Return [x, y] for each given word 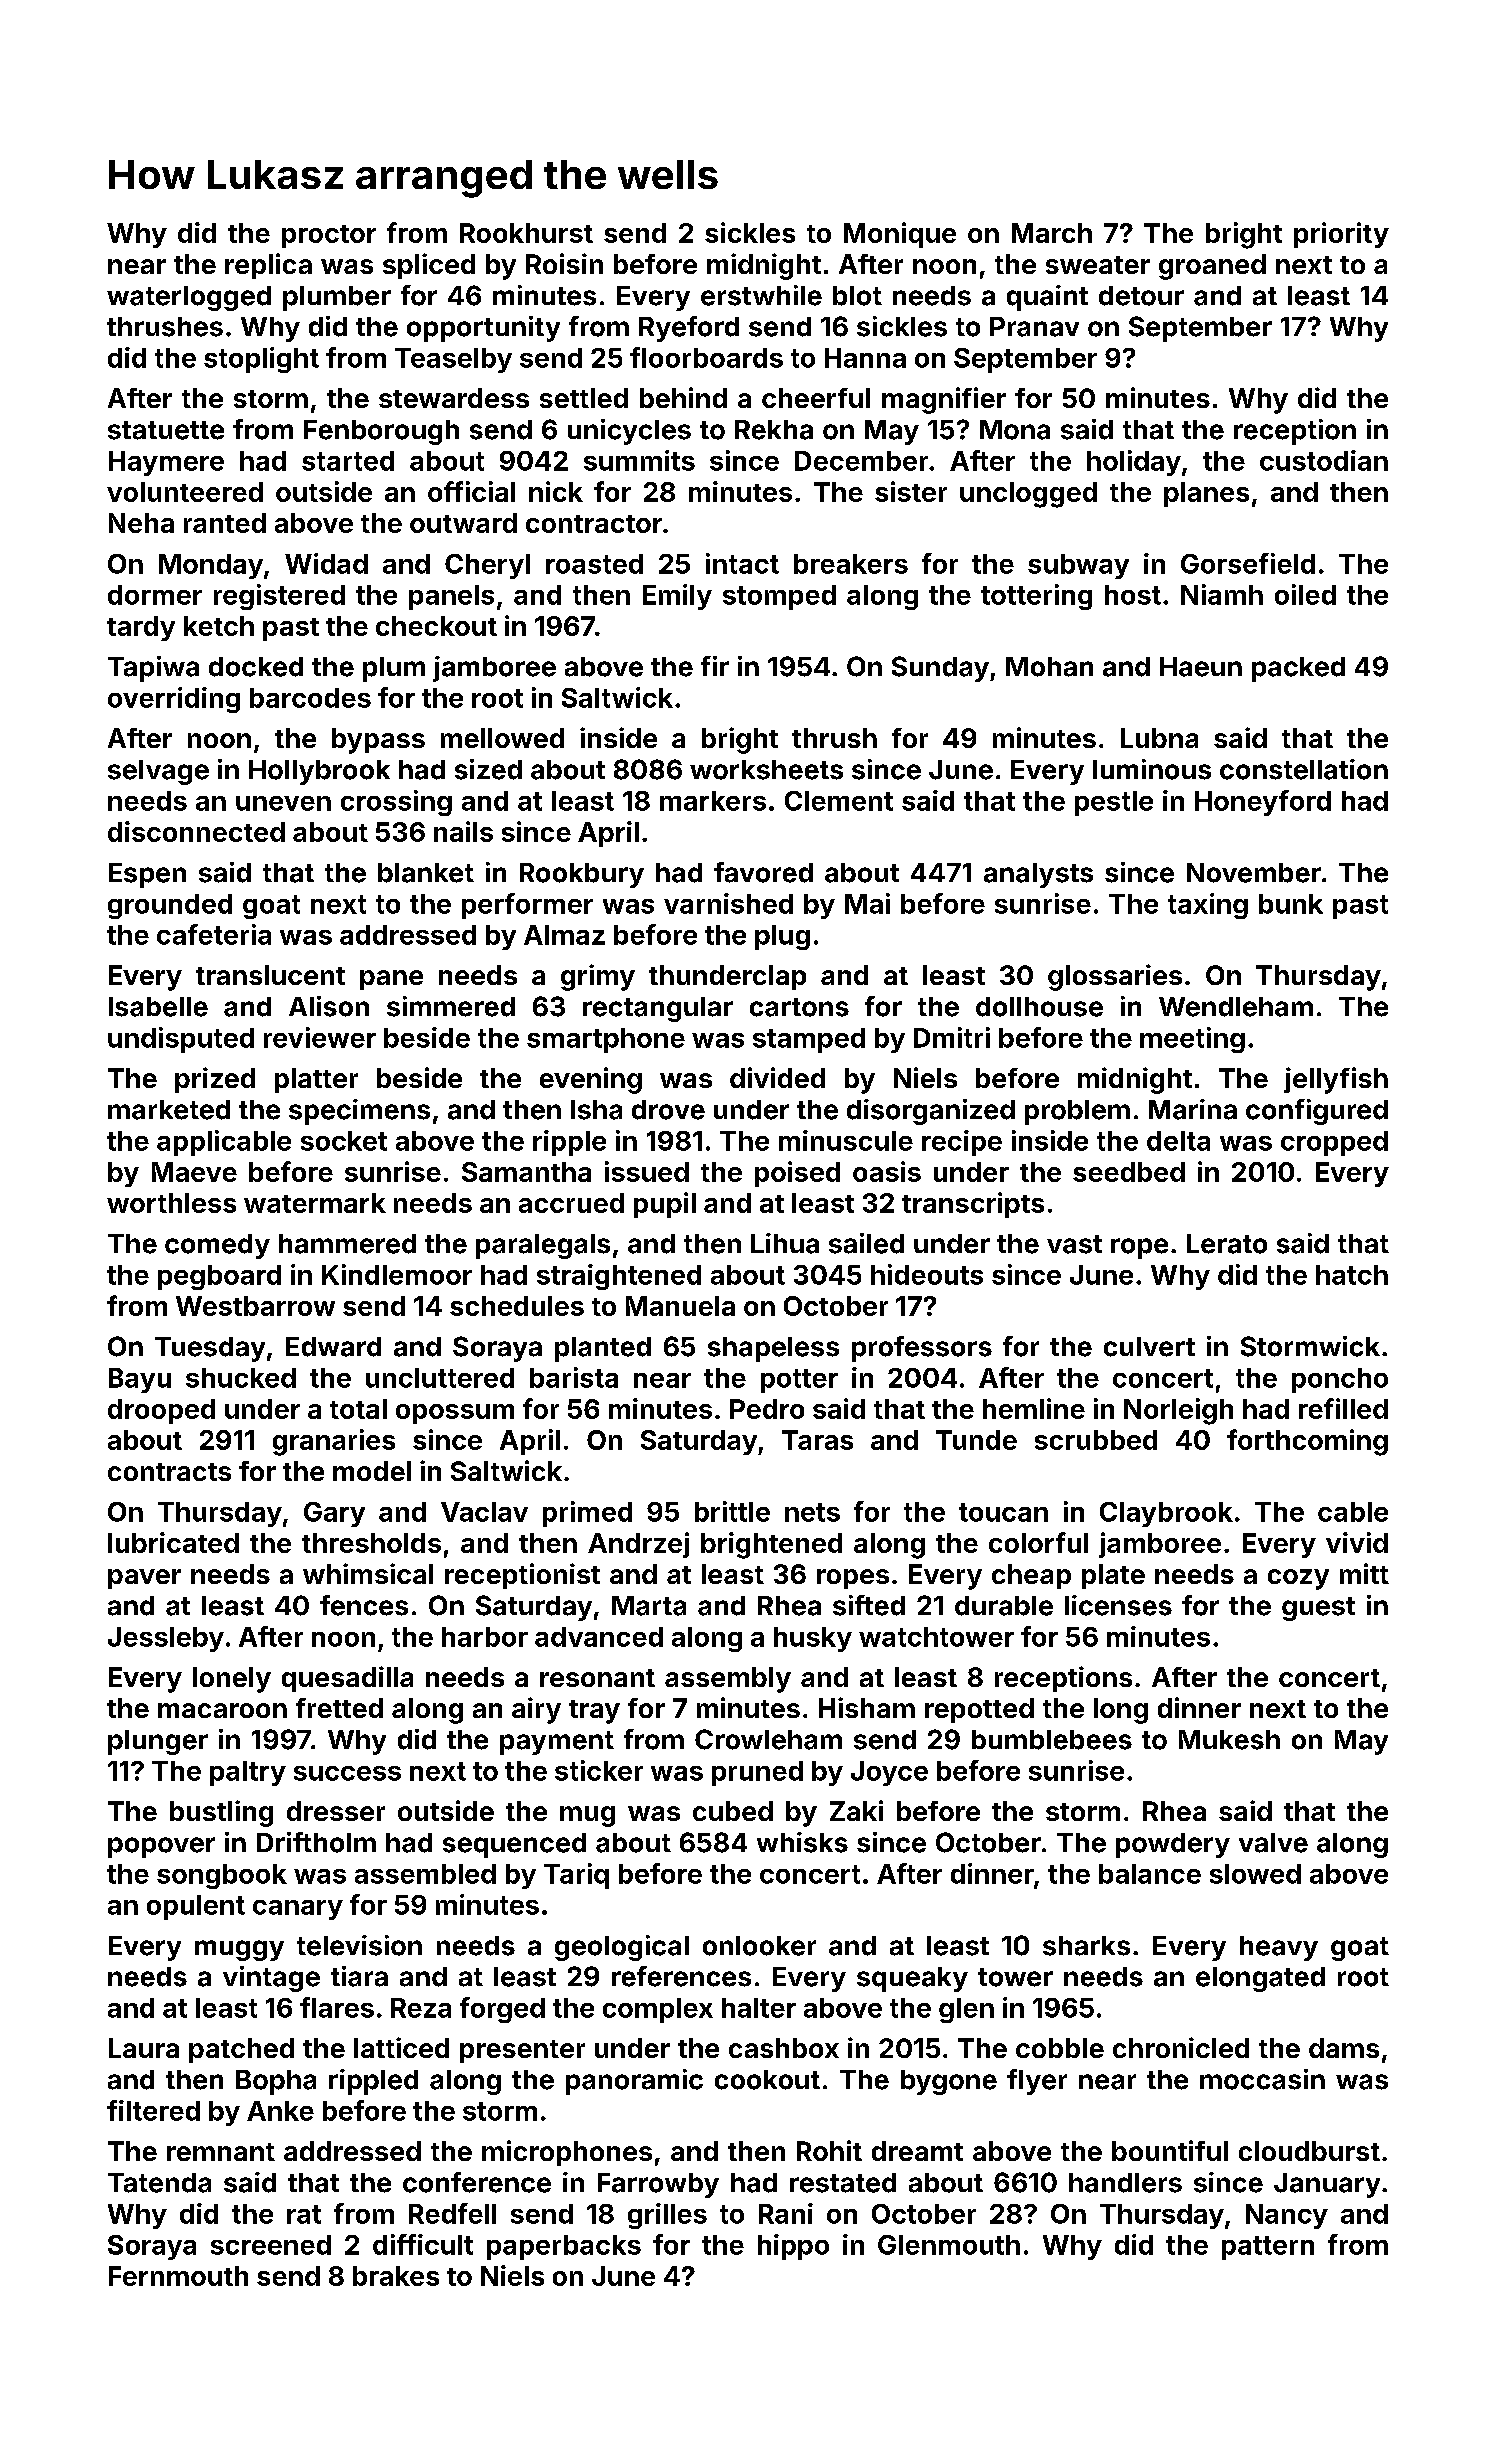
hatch [1352, 1275]
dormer [155, 595]
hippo [793, 2247]
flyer [1037, 2082]
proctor [329, 236]
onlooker [759, 1946]
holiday [1134, 463]
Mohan [1049, 667]
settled [584, 398]
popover [161, 1847]
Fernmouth [178, 2276]
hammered [347, 1244]
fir [715, 666]
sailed [866, 1243]
